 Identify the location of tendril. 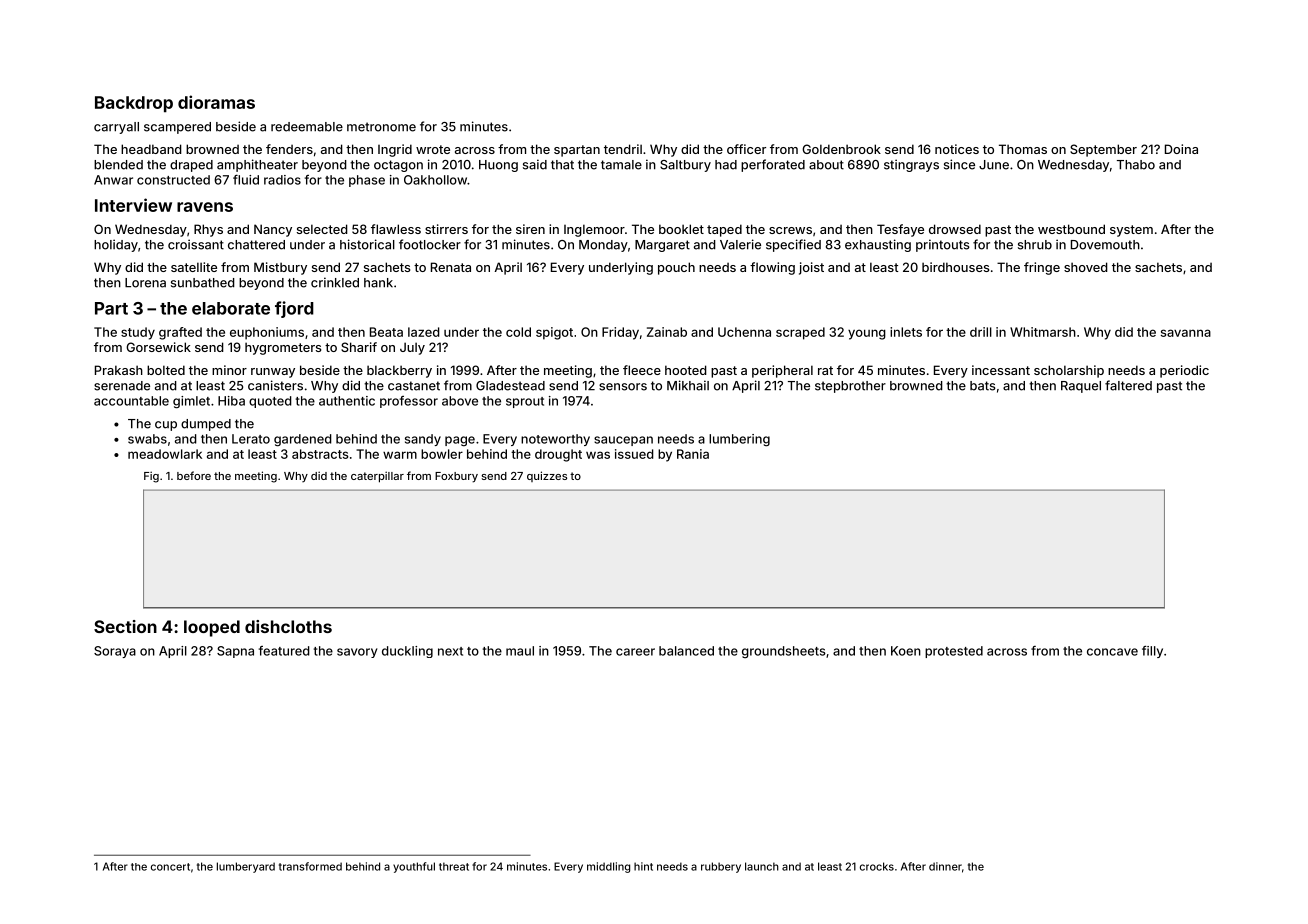
(623, 149).
